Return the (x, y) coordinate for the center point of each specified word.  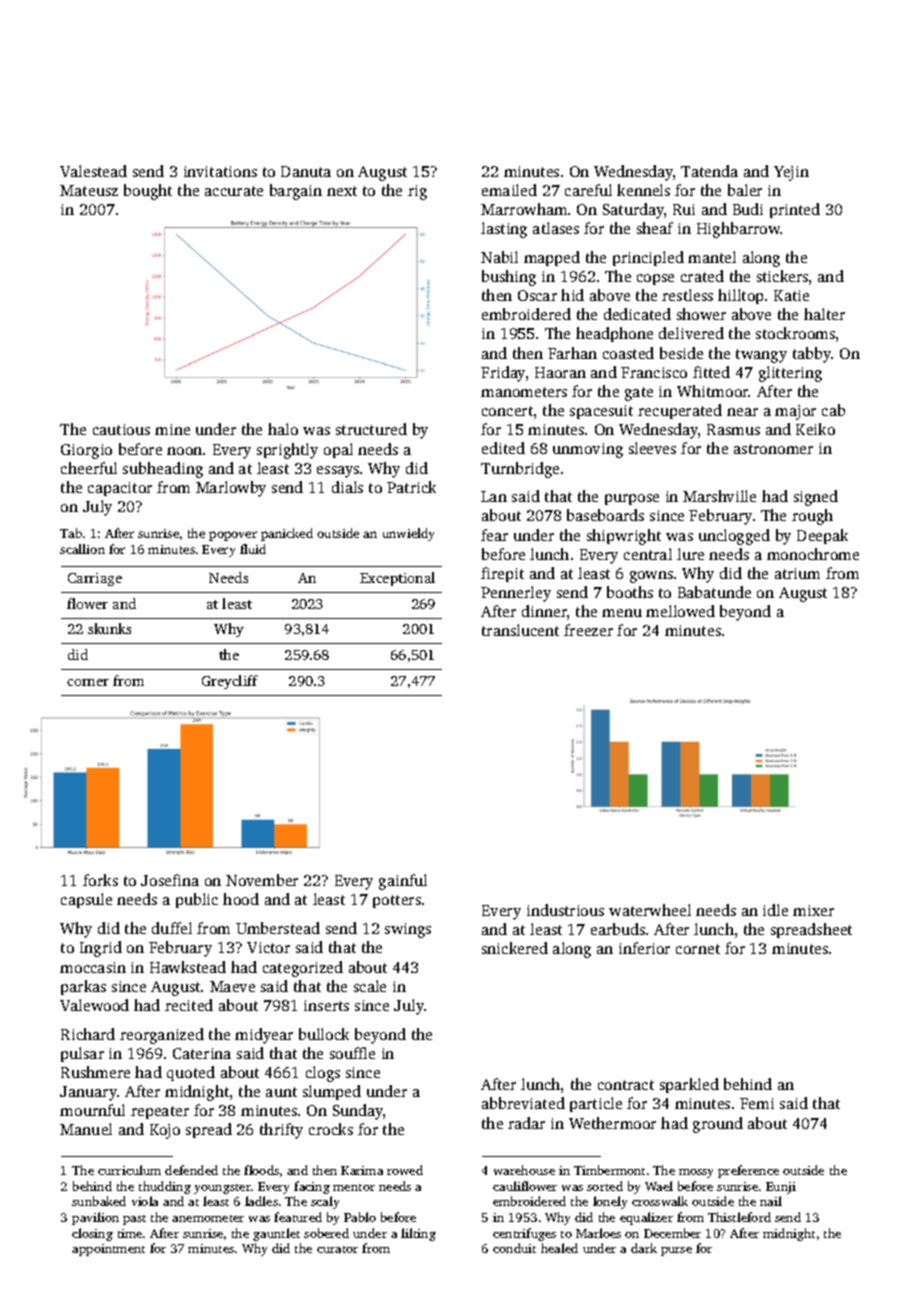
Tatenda (709, 171)
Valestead (93, 171)
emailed (509, 190)
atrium (797, 573)
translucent (520, 630)
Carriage (95, 579)
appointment (108, 1250)
